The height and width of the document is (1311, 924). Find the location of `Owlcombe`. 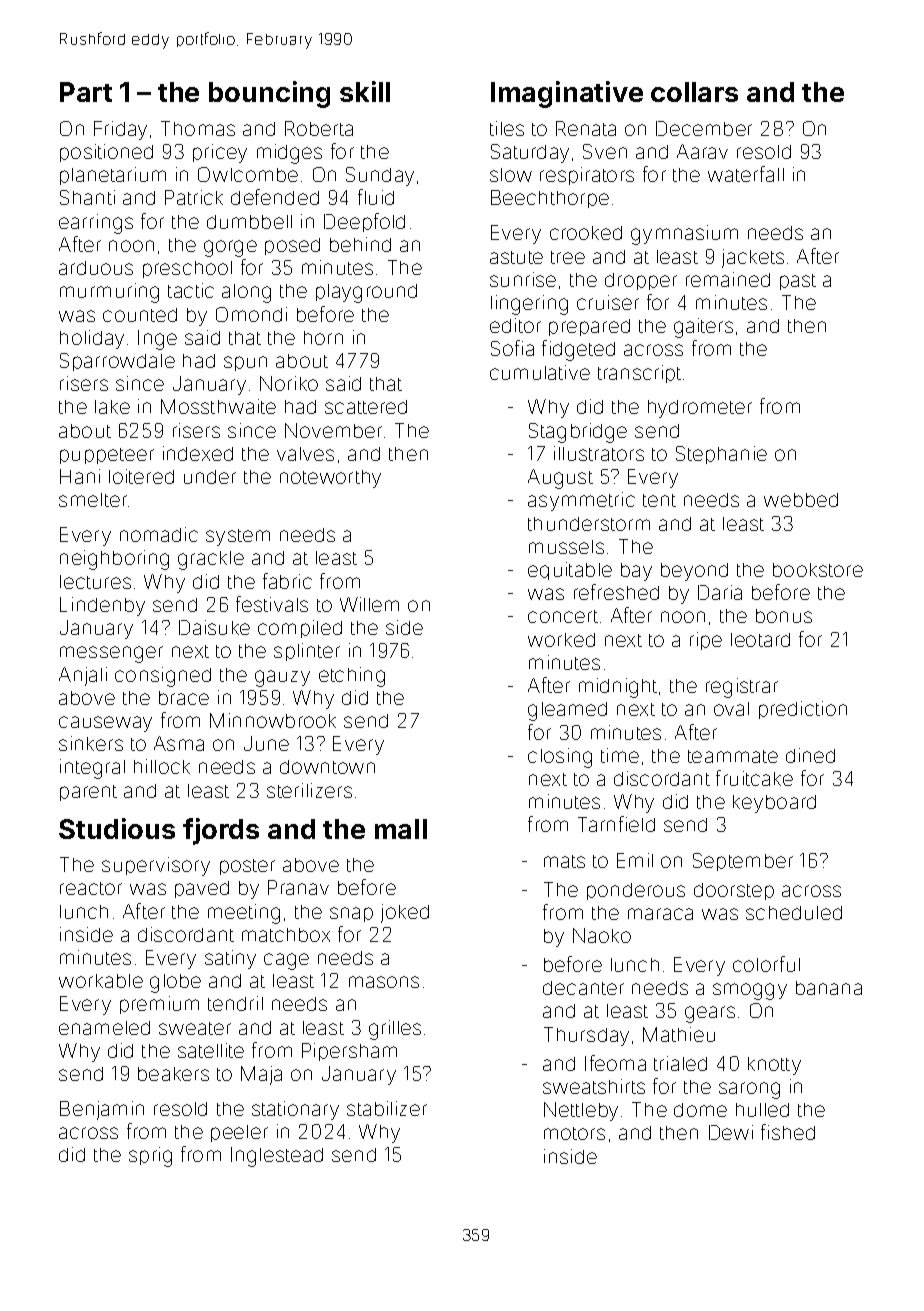

Owlcombe is located at coordinates (248, 174).
